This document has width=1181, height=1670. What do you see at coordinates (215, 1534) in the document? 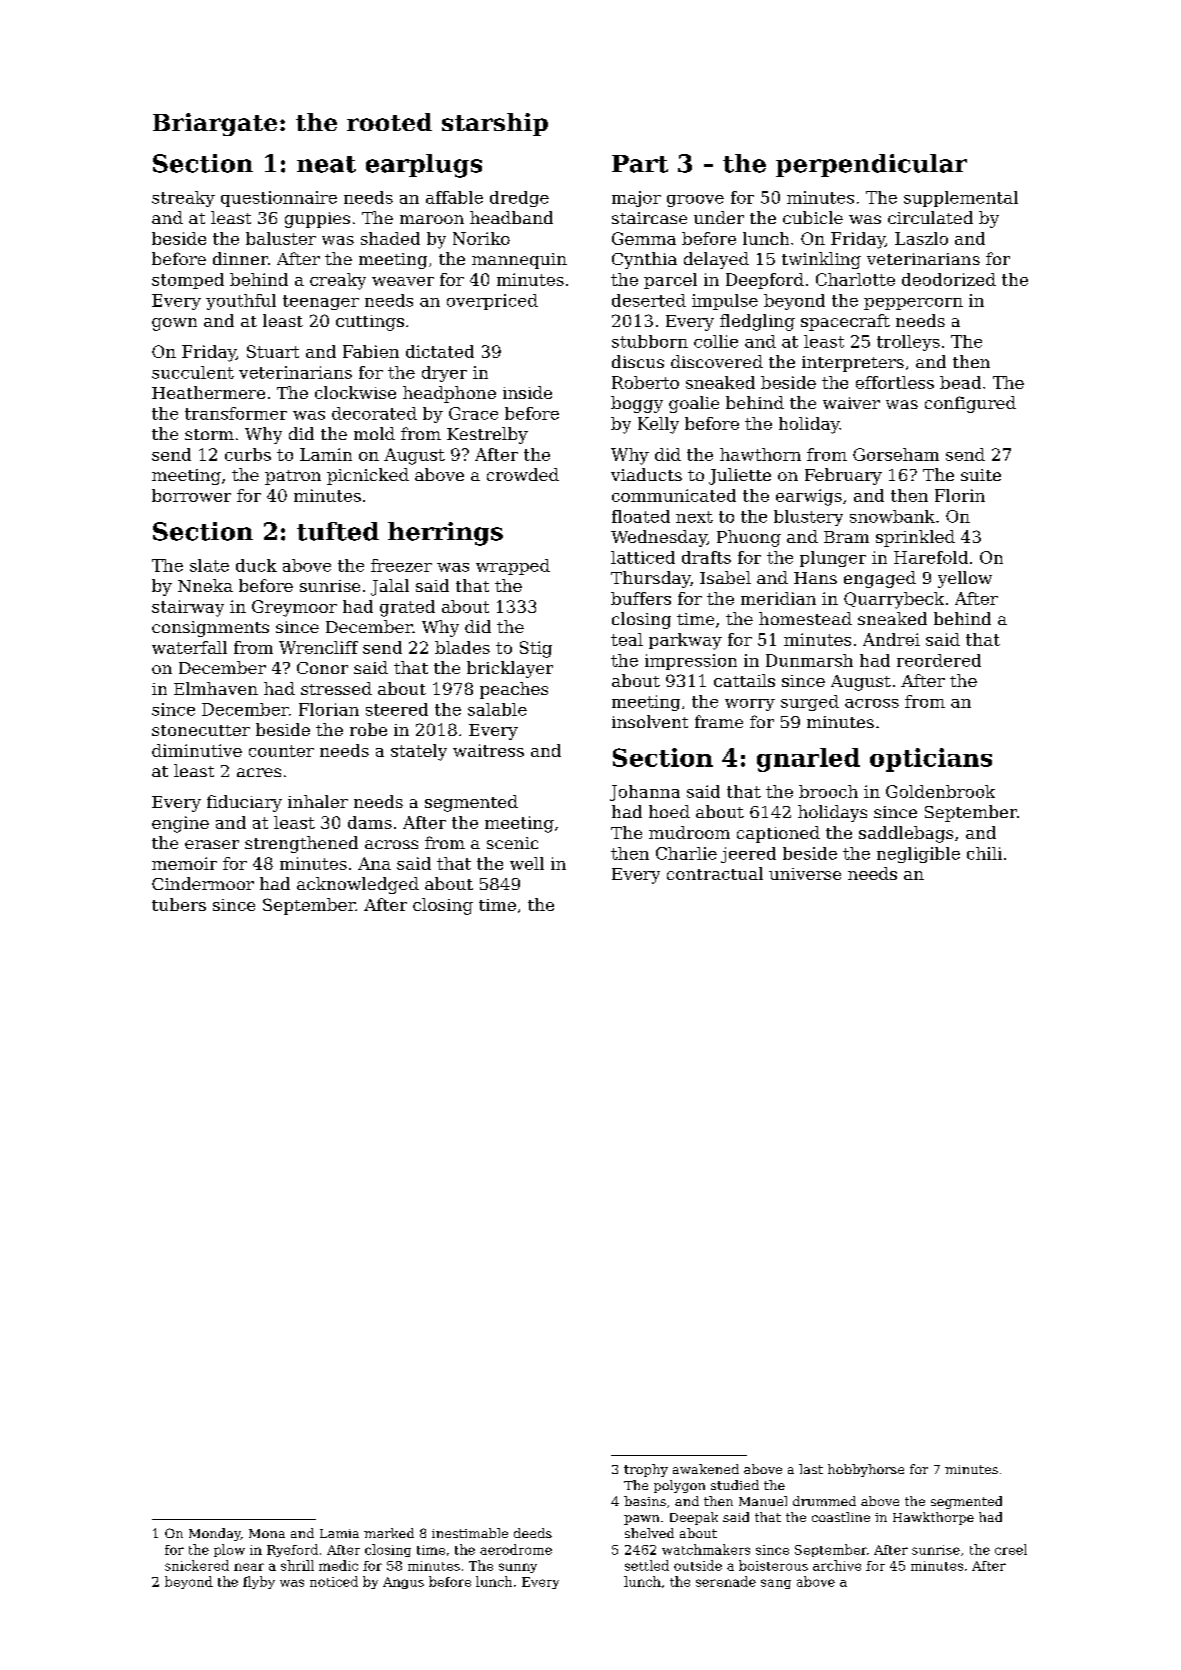
I see `Monday` at bounding box center [215, 1534].
